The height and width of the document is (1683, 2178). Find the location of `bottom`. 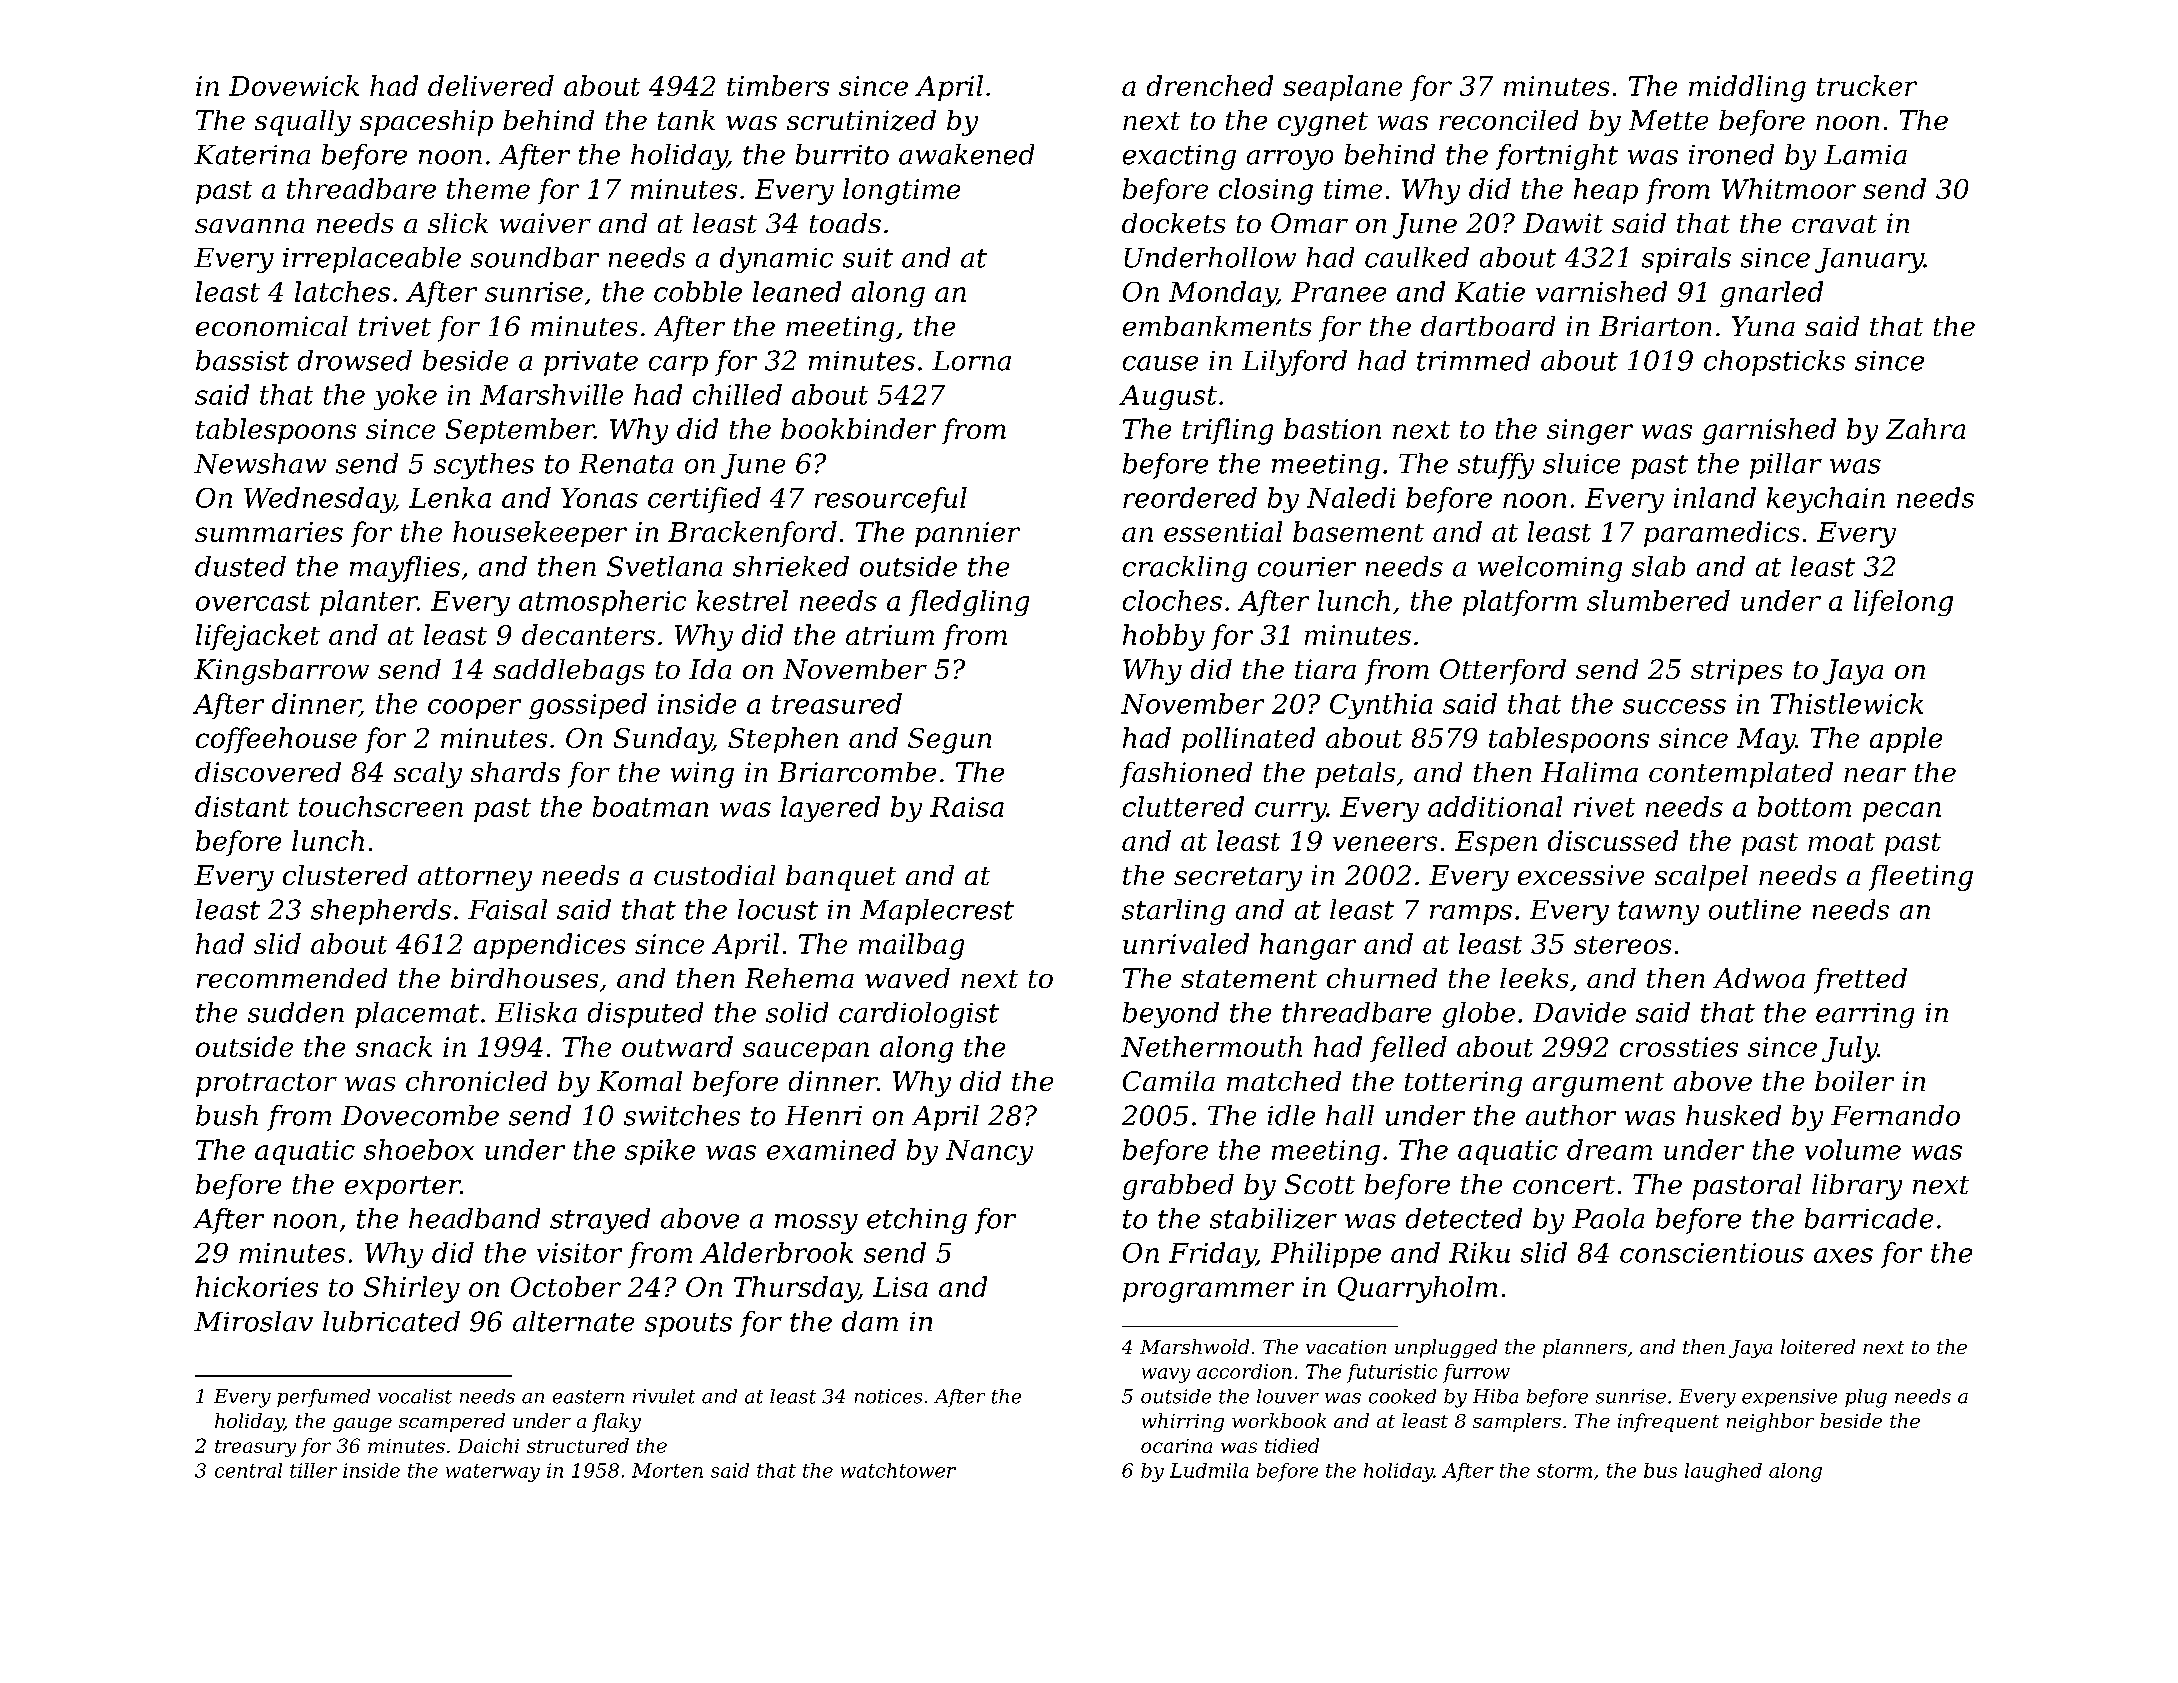

bottom is located at coordinates (1804, 806).
